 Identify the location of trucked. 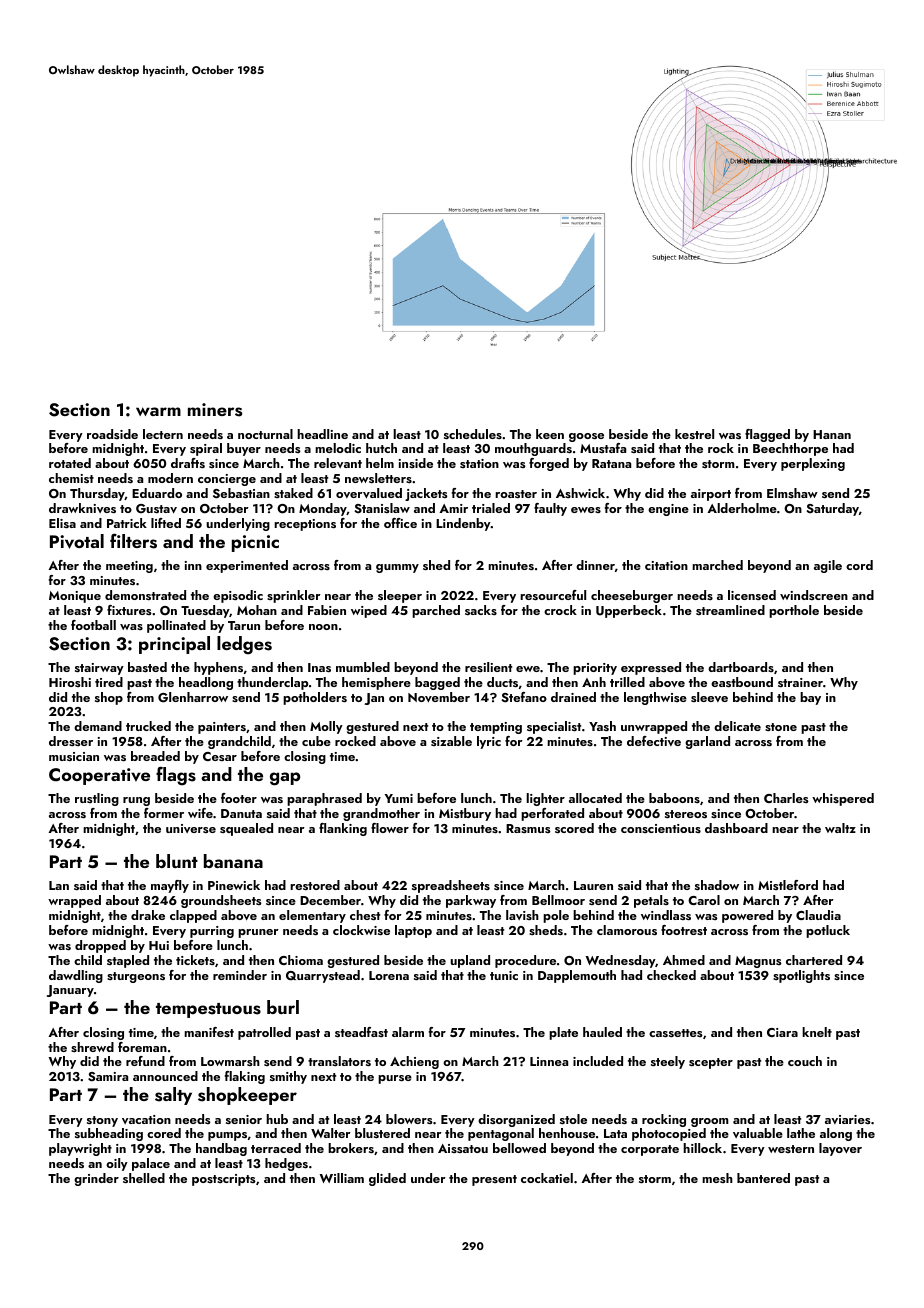
(148, 726).
